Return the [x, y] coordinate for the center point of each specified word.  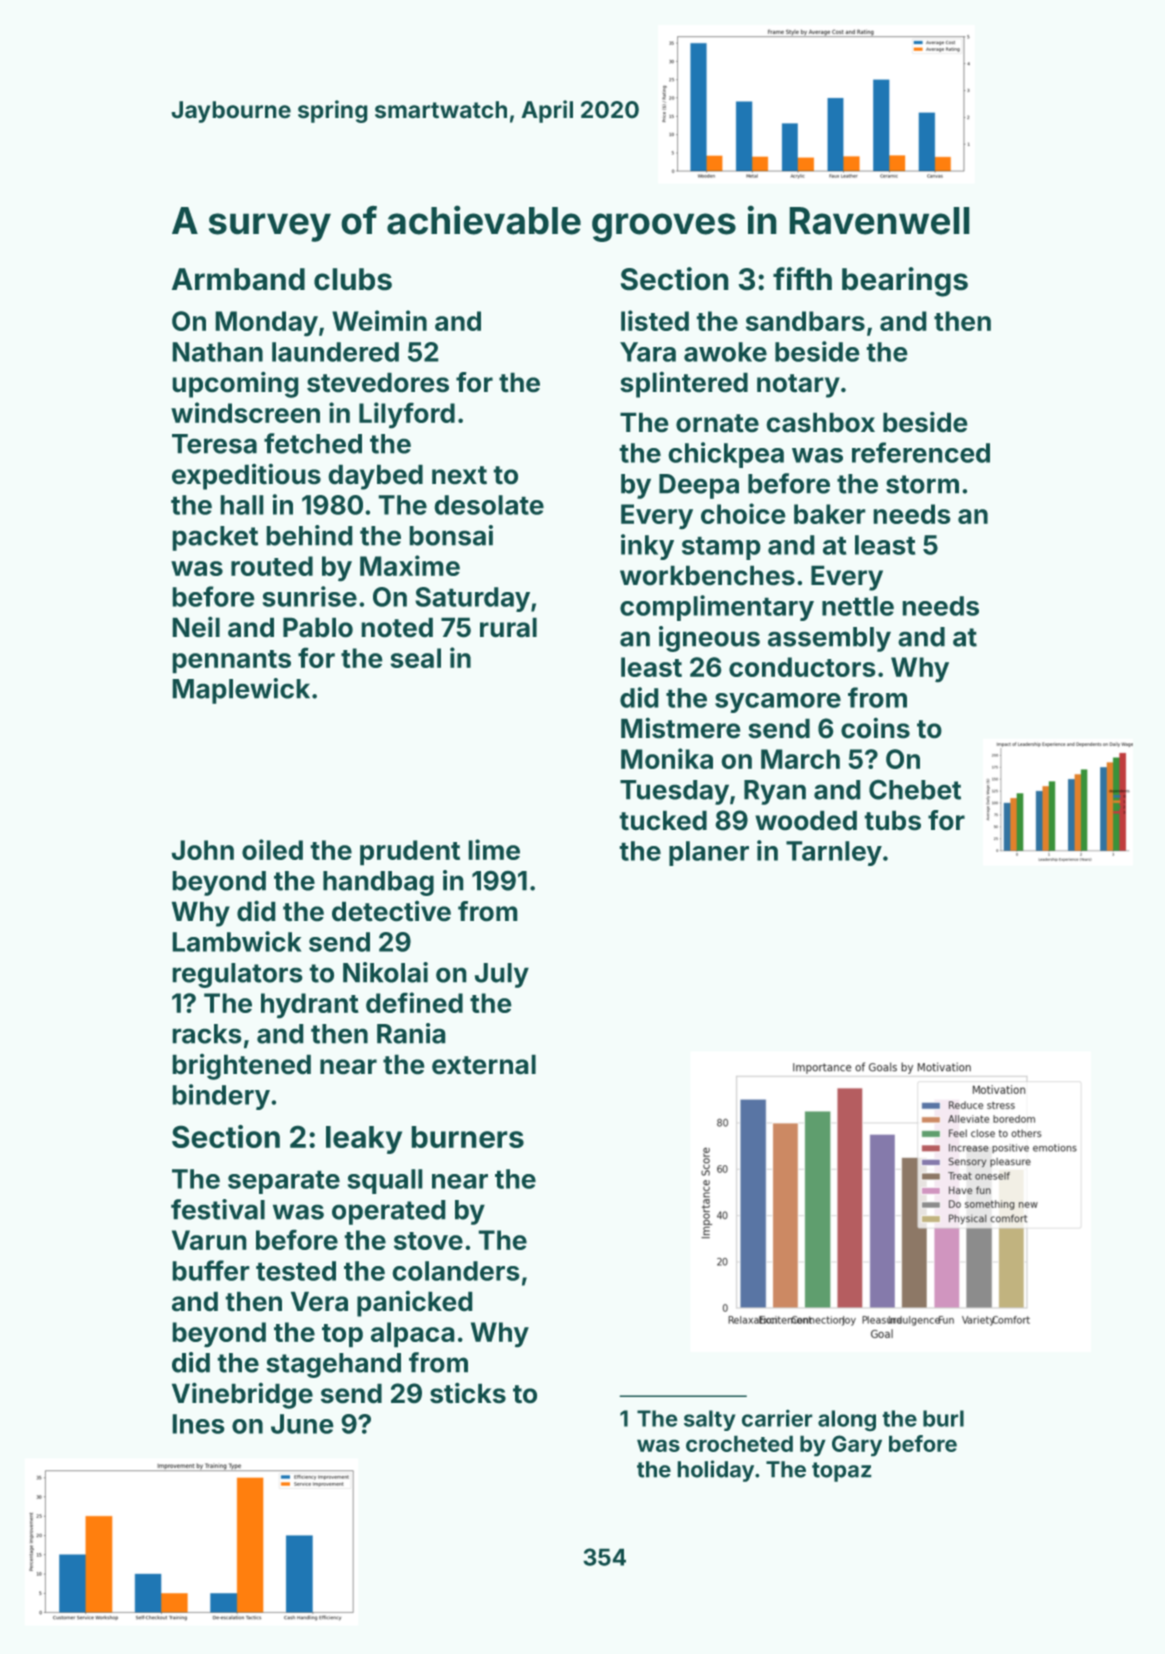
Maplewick [241, 691]
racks [207, 1034]
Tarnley [834, 853]
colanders [456, 1271]
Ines [198, 1424]
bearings [905, 282]
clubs [353, 279]
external [484, 1064]
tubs [893, 820]
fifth [802, 278]
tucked [663, 820]
